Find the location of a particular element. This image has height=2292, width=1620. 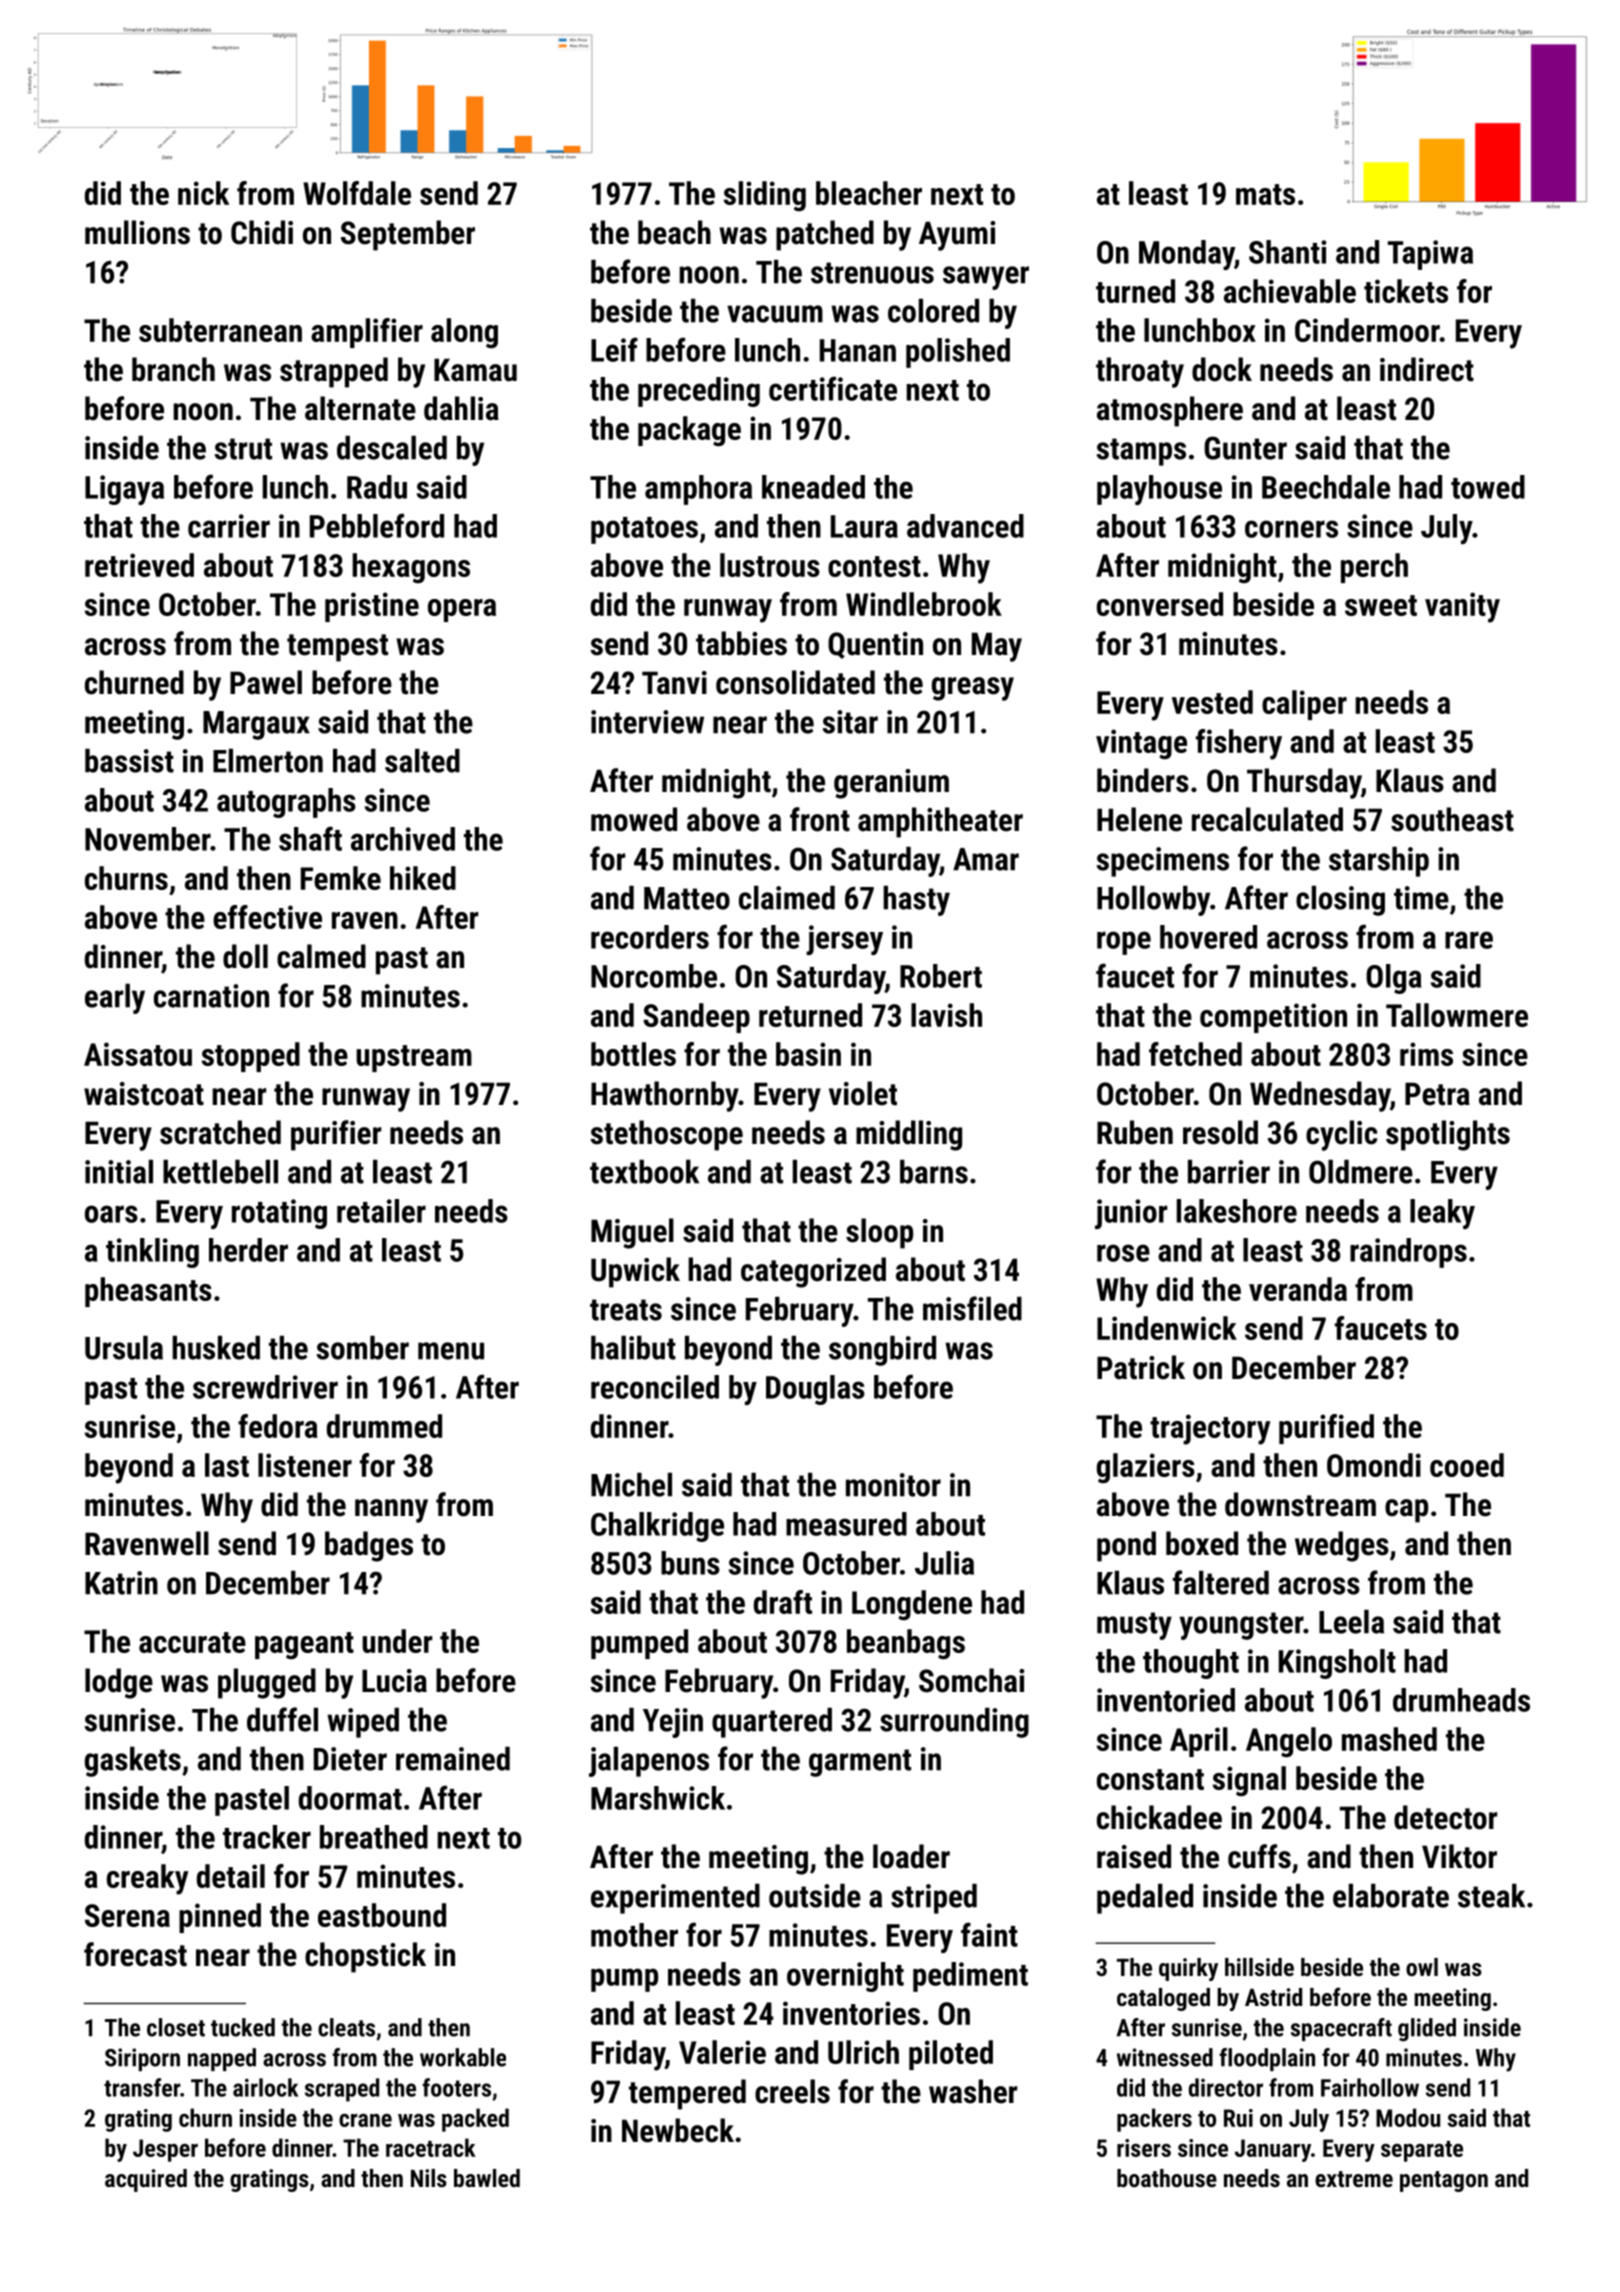

tempered is located at coordinates (687, 2094).
